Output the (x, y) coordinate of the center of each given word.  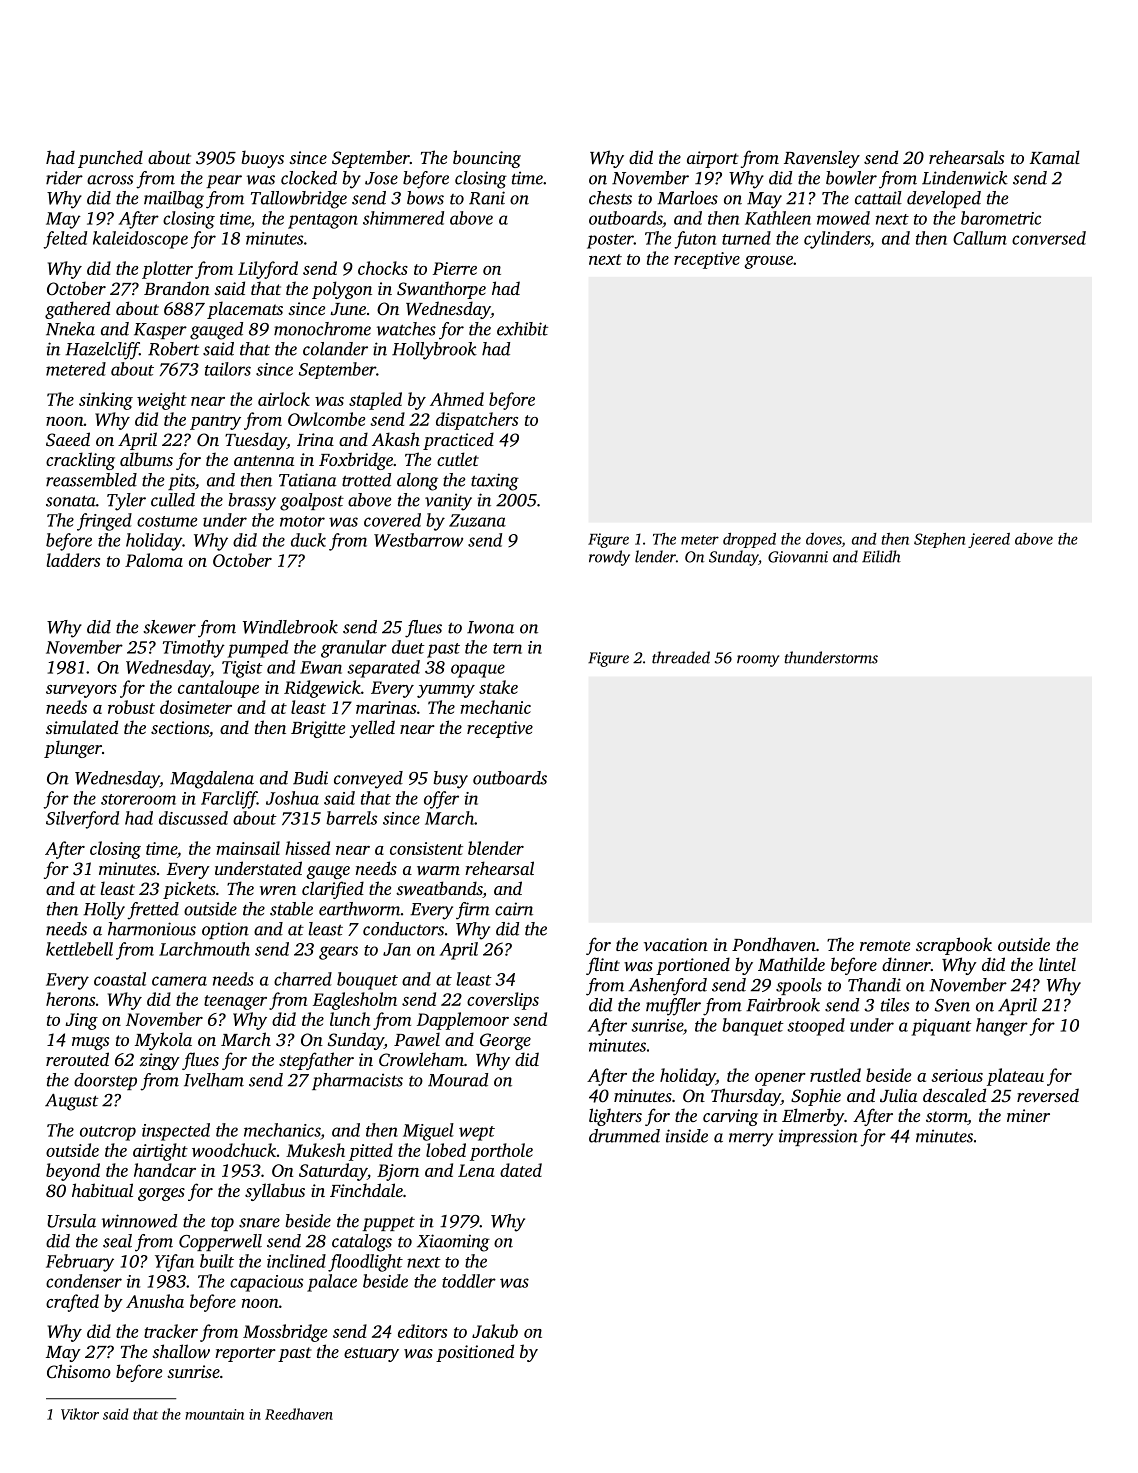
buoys (262, 159)
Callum (980, 238)
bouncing (487, 159)
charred (303, 979)
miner (1028, 1115)
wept (477, 1133)
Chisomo (79, 1371)
